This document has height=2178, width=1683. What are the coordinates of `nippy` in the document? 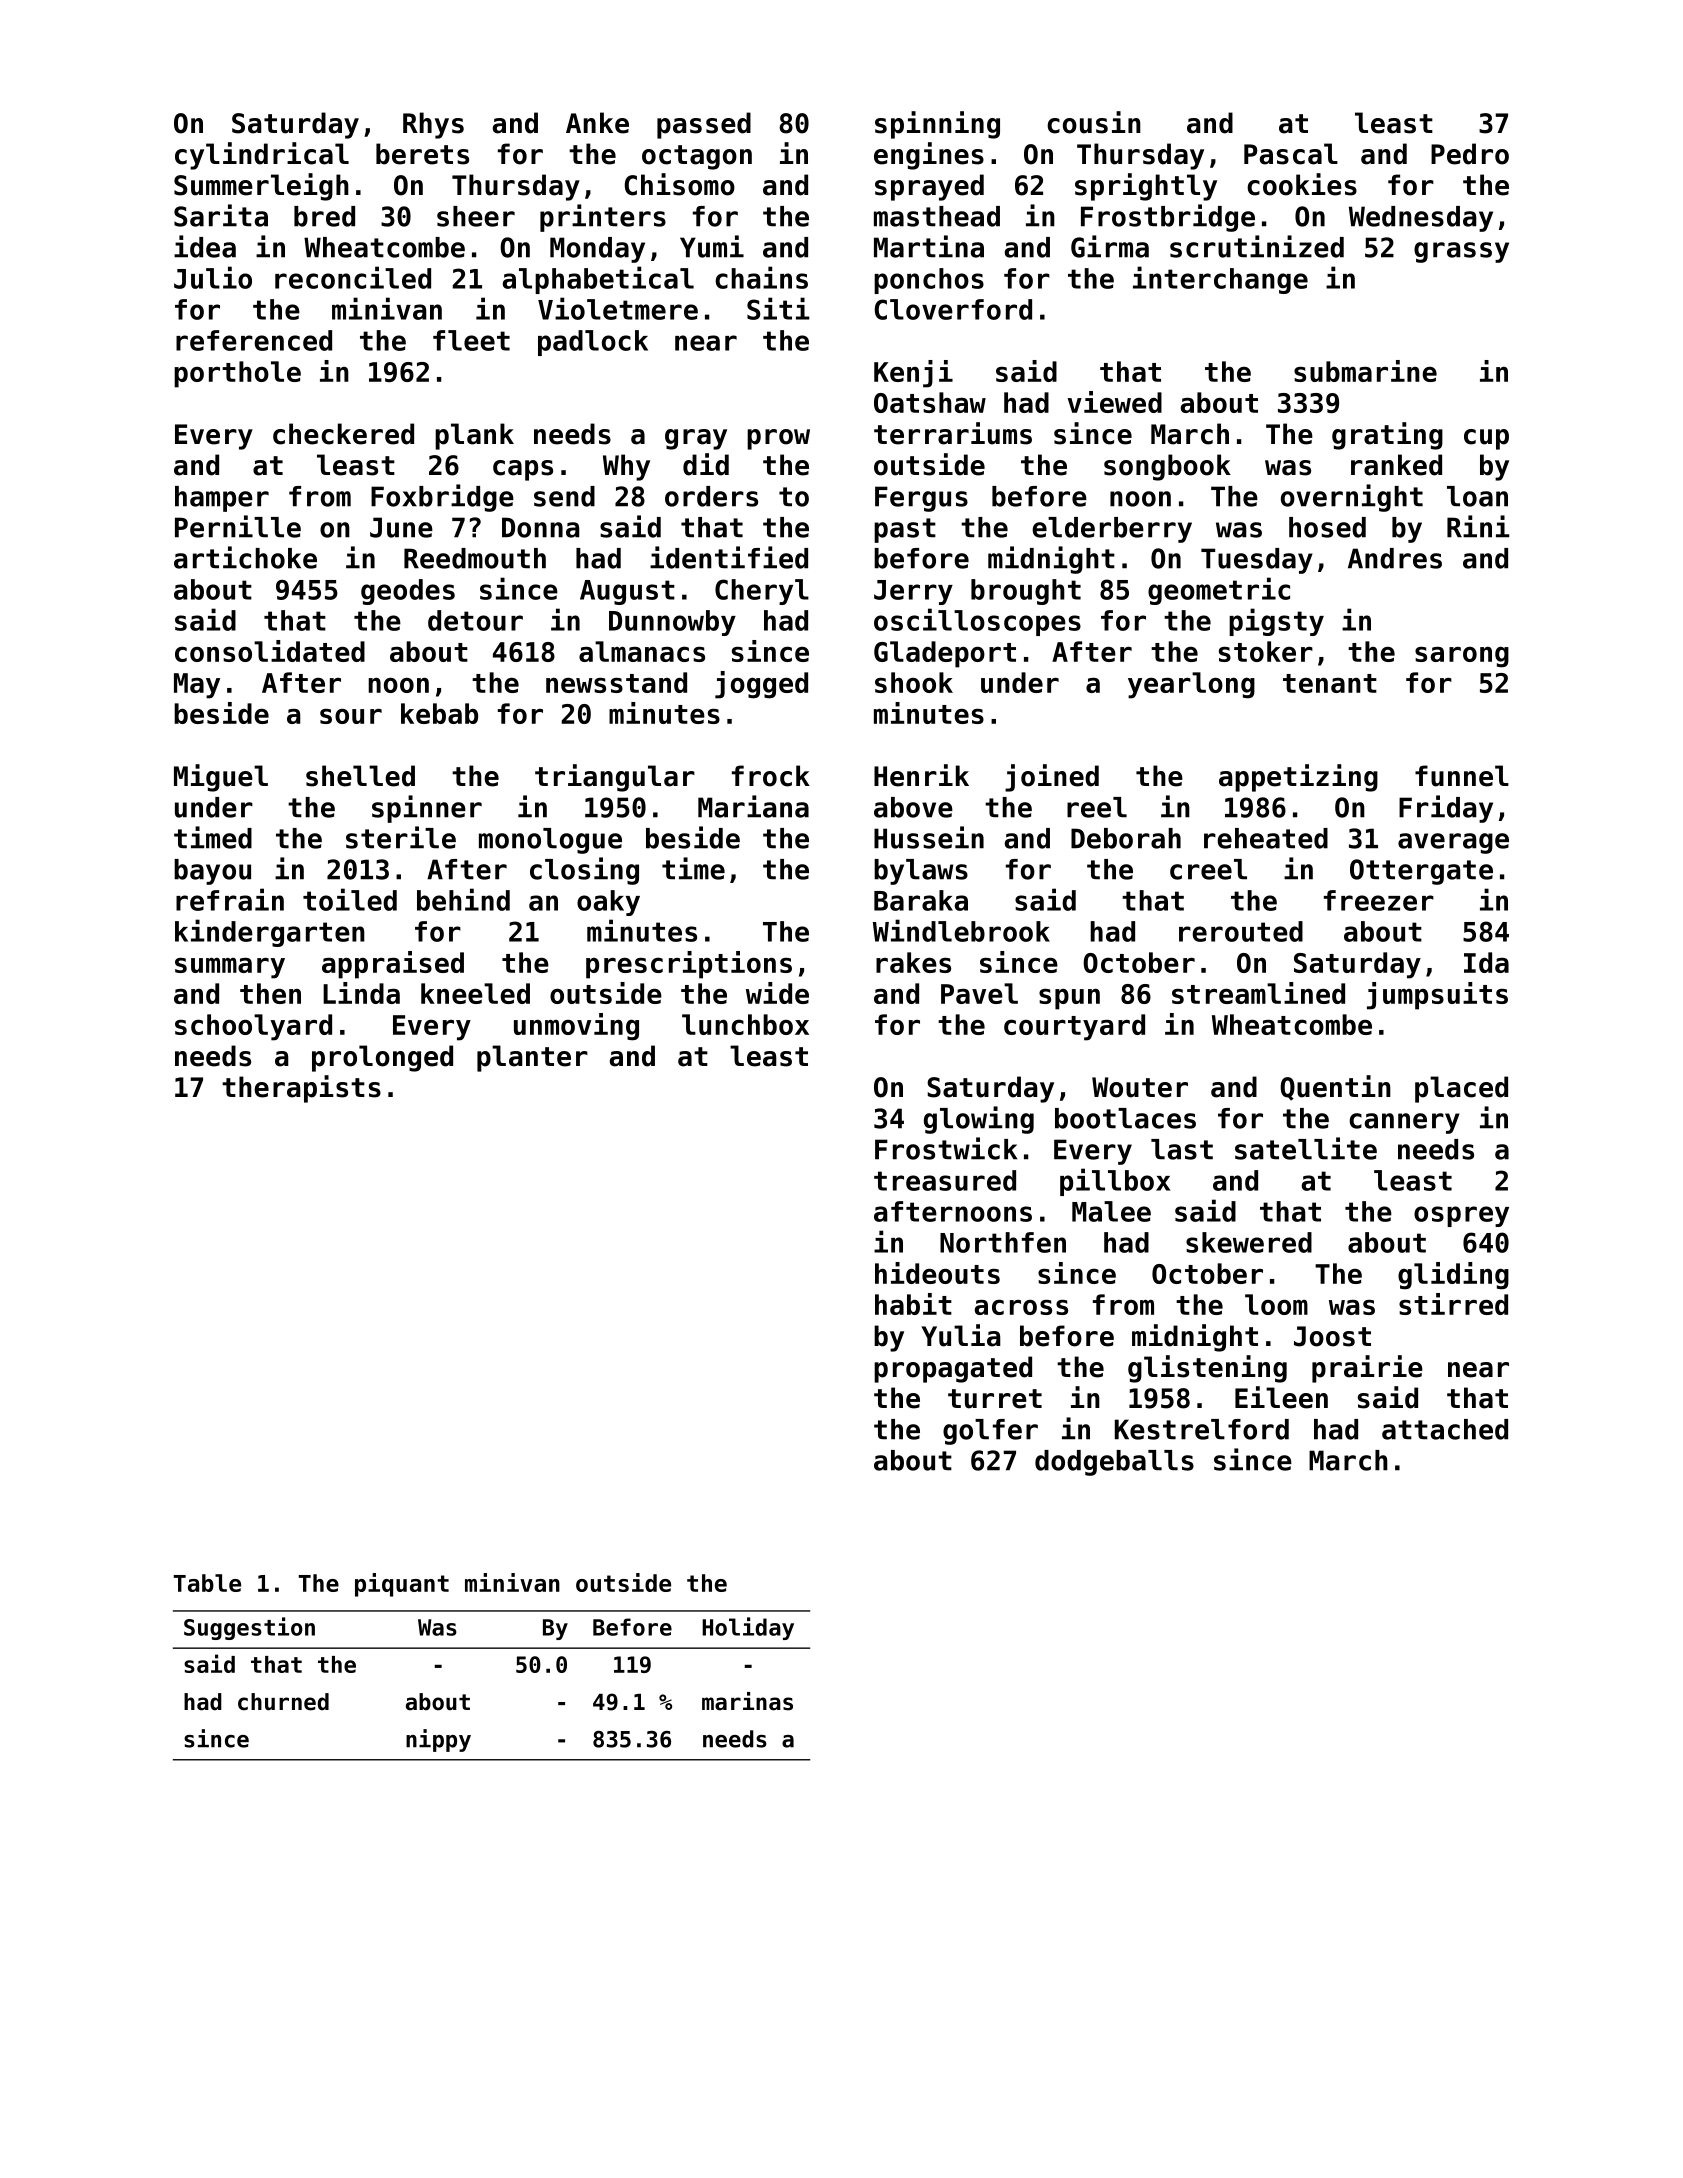 It's located at (438, 1740).
